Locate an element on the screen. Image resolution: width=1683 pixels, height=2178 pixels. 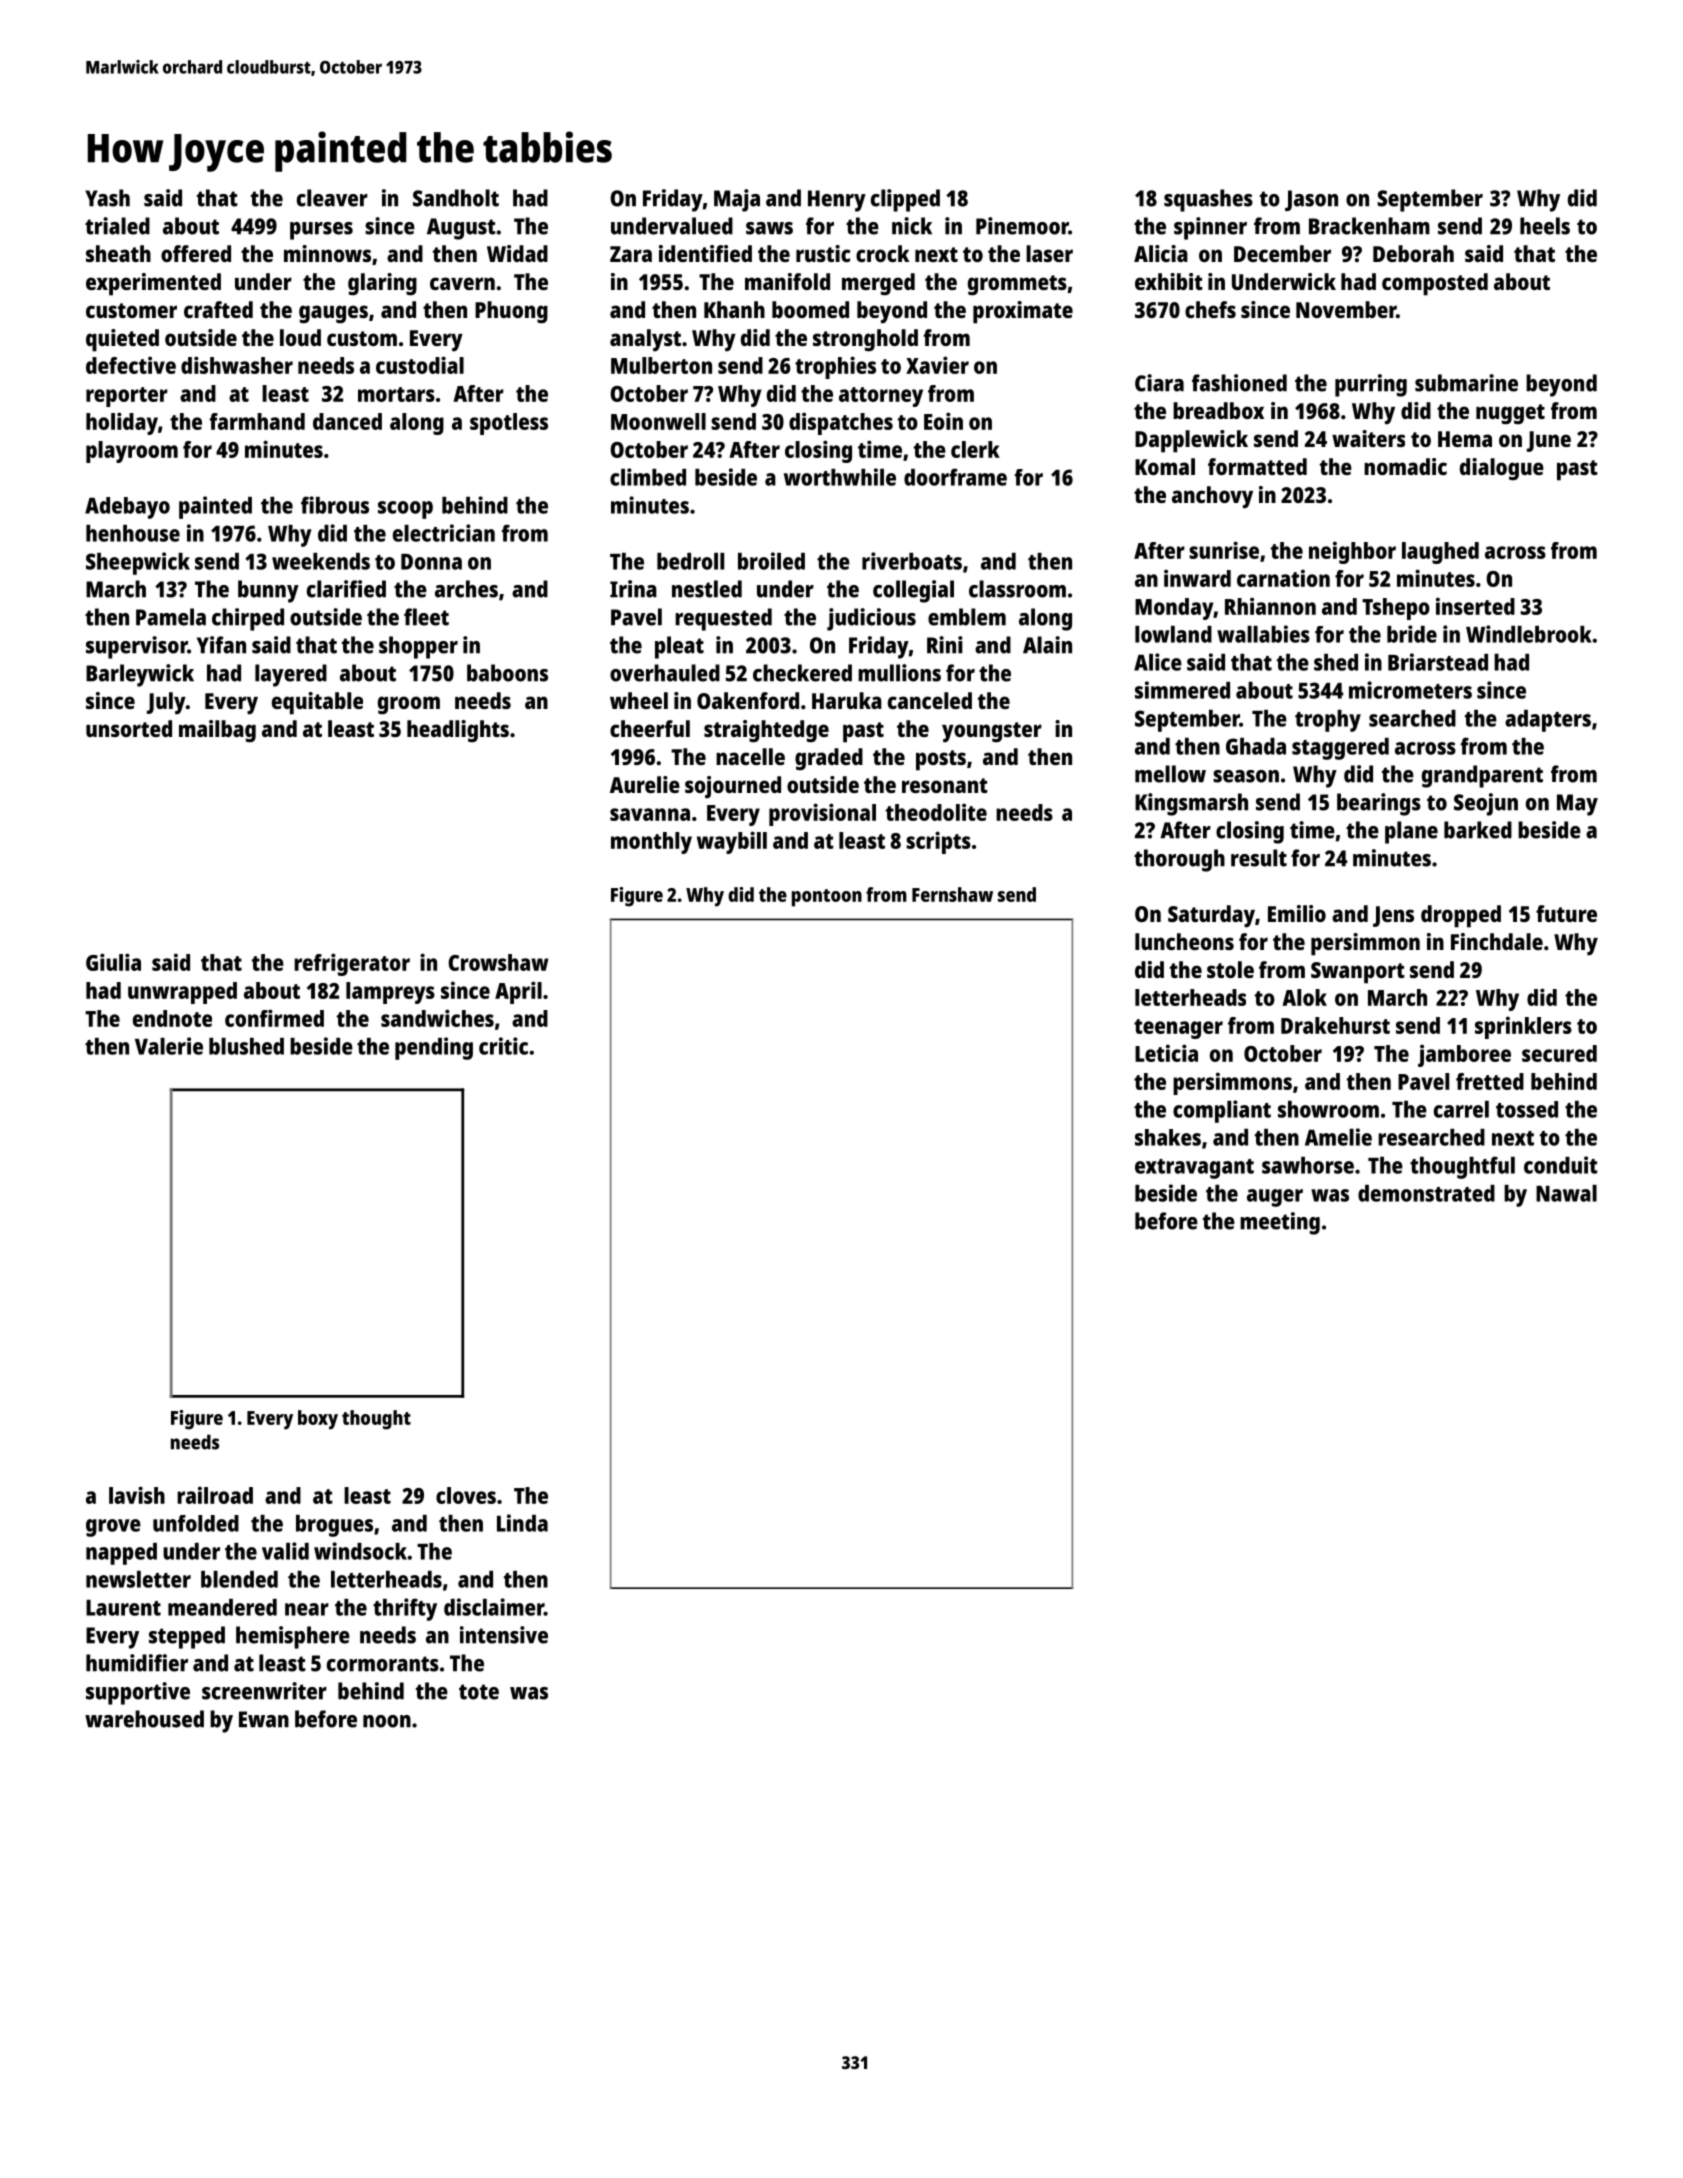
lavish is located at coordinates (137, 1495).
